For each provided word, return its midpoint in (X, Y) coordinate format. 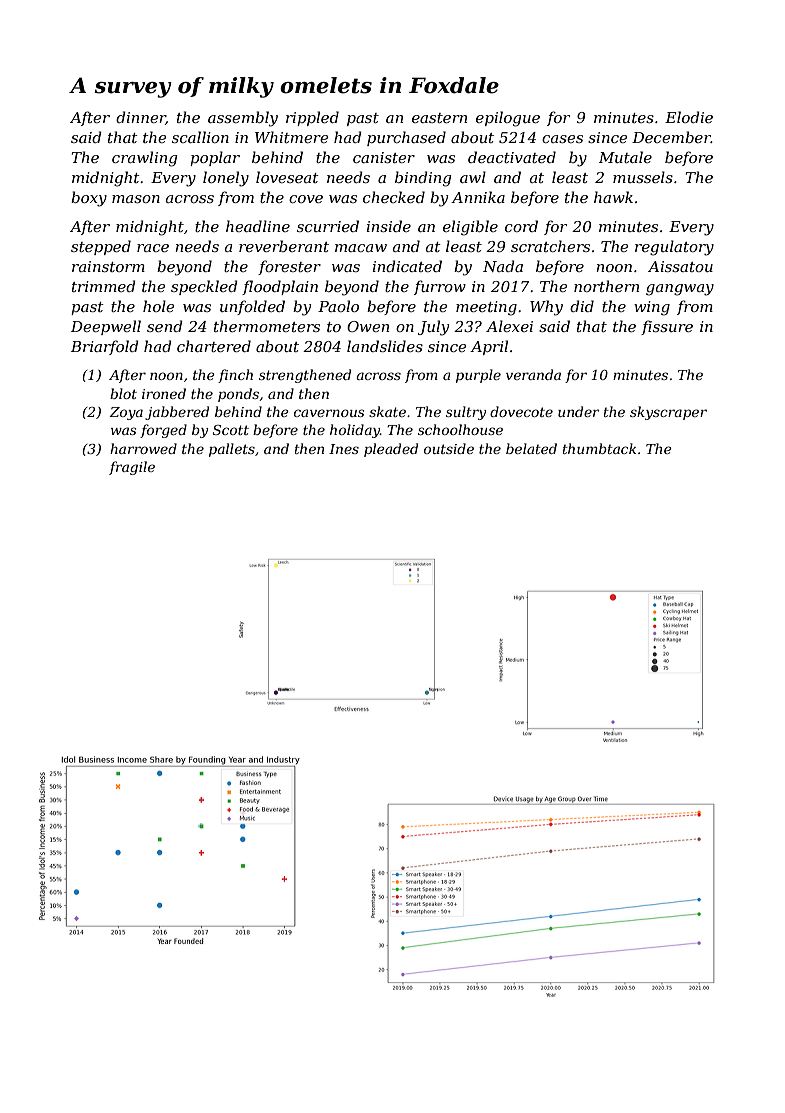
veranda (533, 374)
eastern (439, 118)
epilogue (508, 119)
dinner (141, 118)
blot (123, 393)
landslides (385, 346)
